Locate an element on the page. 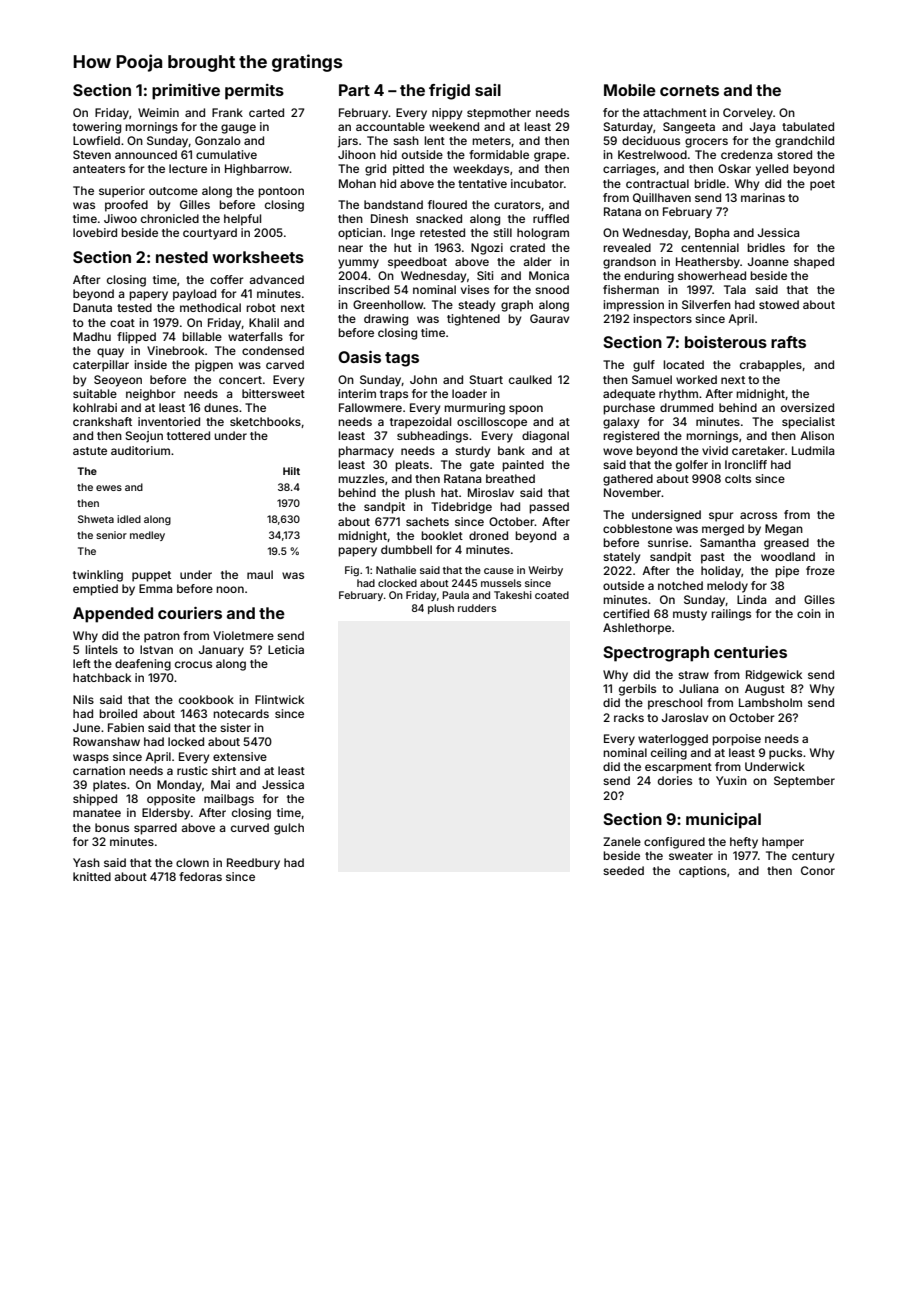  cornets is located at coordinates (689, 90).
